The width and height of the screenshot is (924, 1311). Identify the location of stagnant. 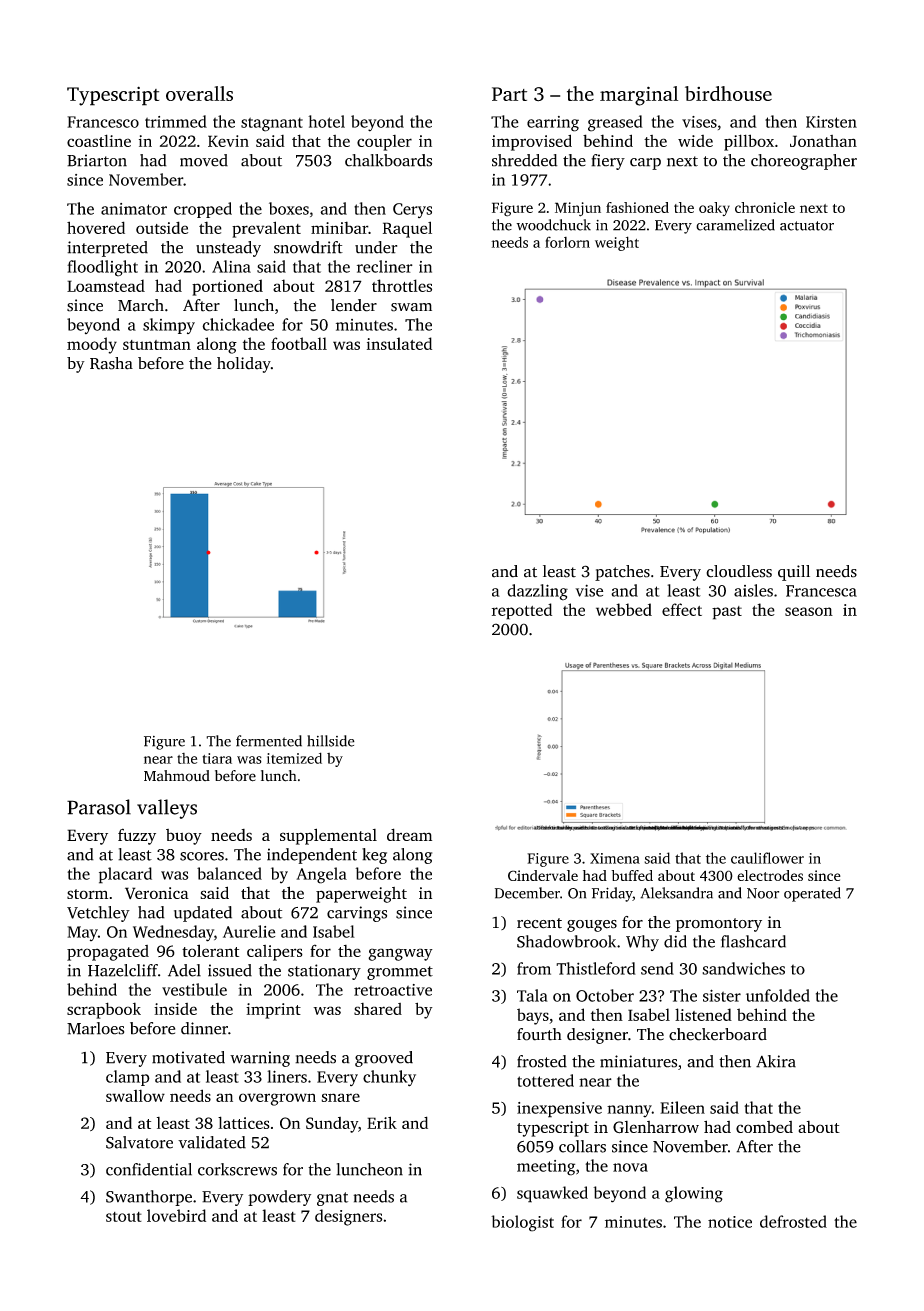
(272, 124).
